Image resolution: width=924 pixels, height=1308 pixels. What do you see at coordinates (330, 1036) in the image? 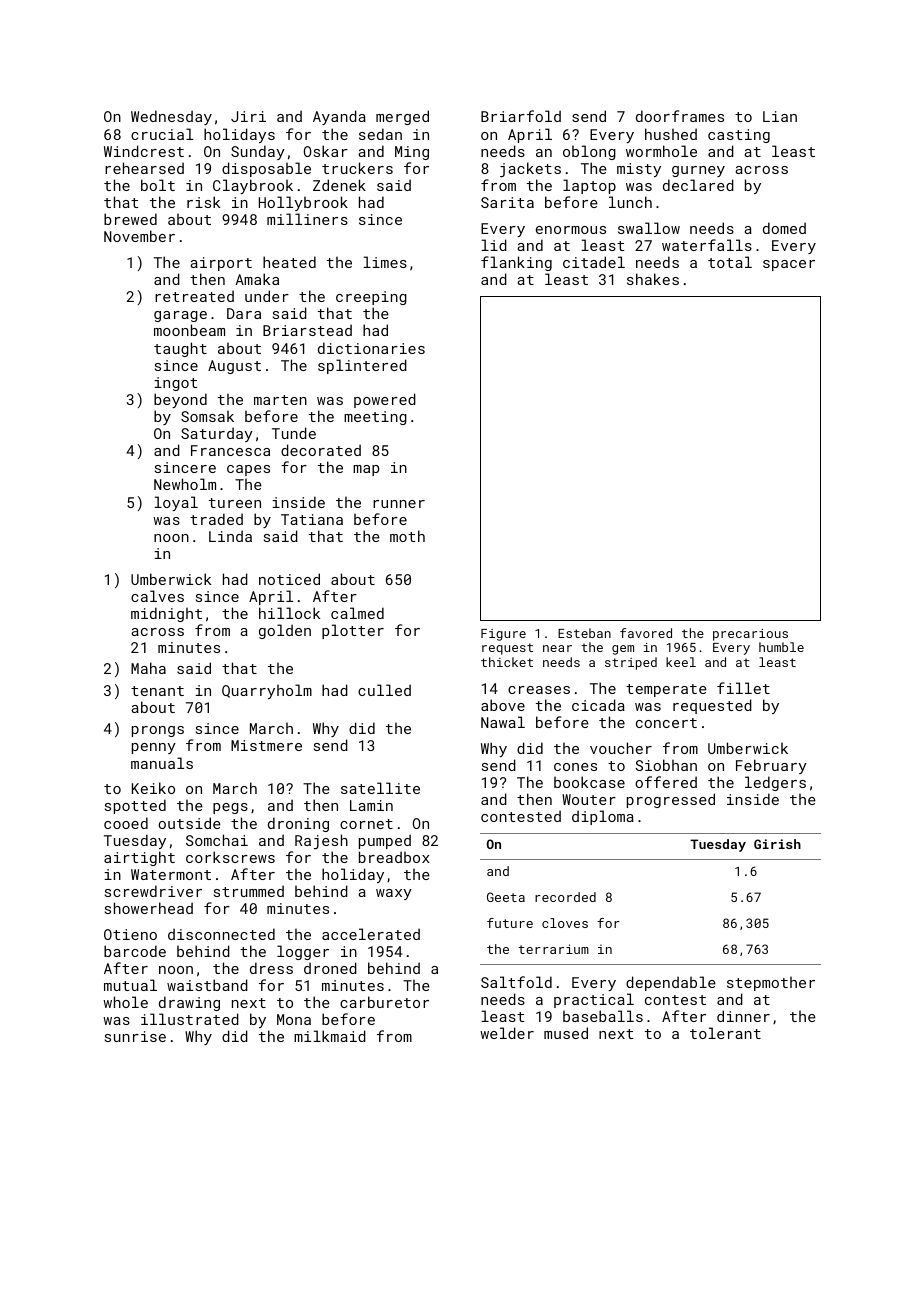
I see `milkmaid` at bounding box center [330, 1036].
